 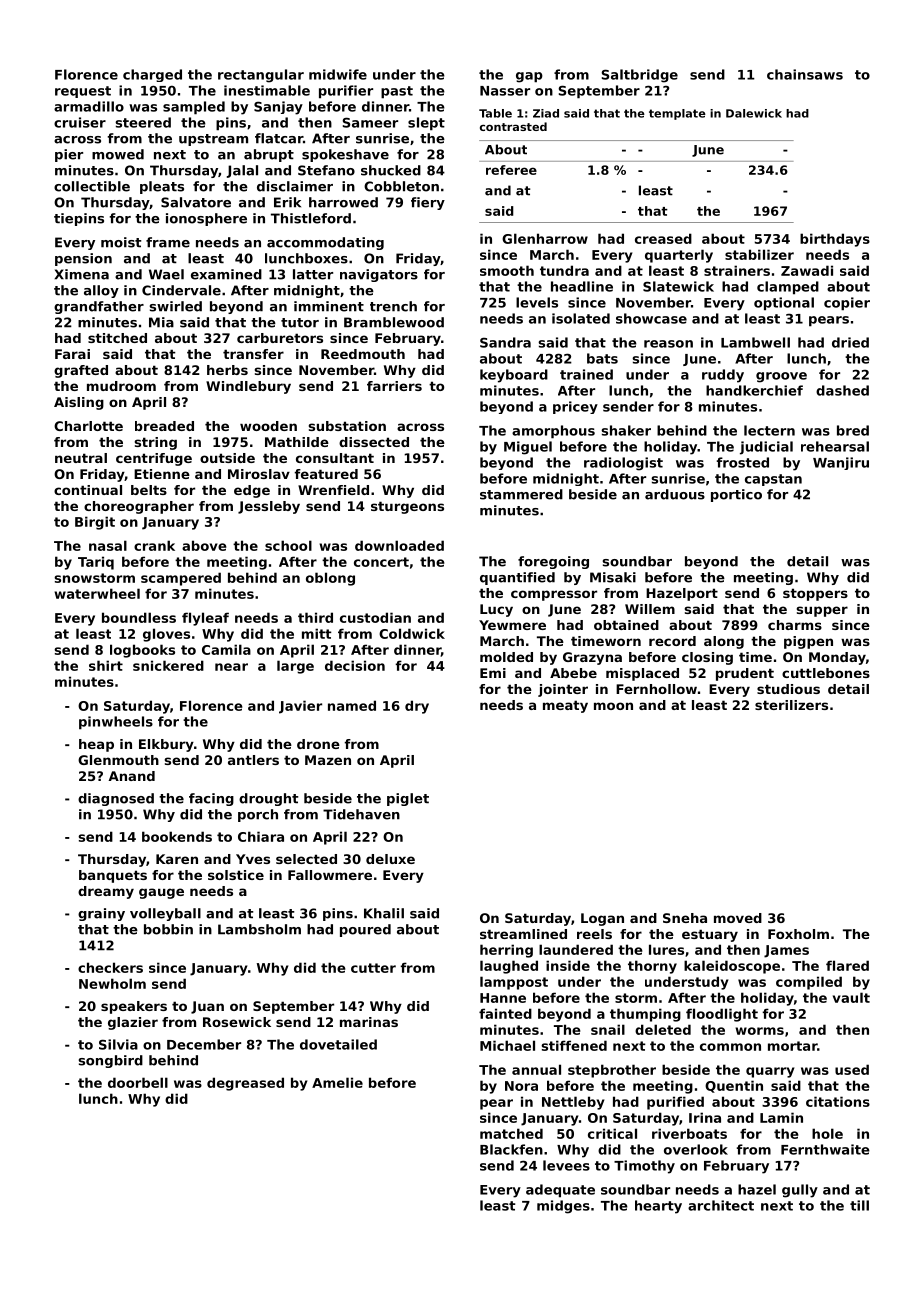 I want to click on Coldwick, so click(x=412, y=633).
